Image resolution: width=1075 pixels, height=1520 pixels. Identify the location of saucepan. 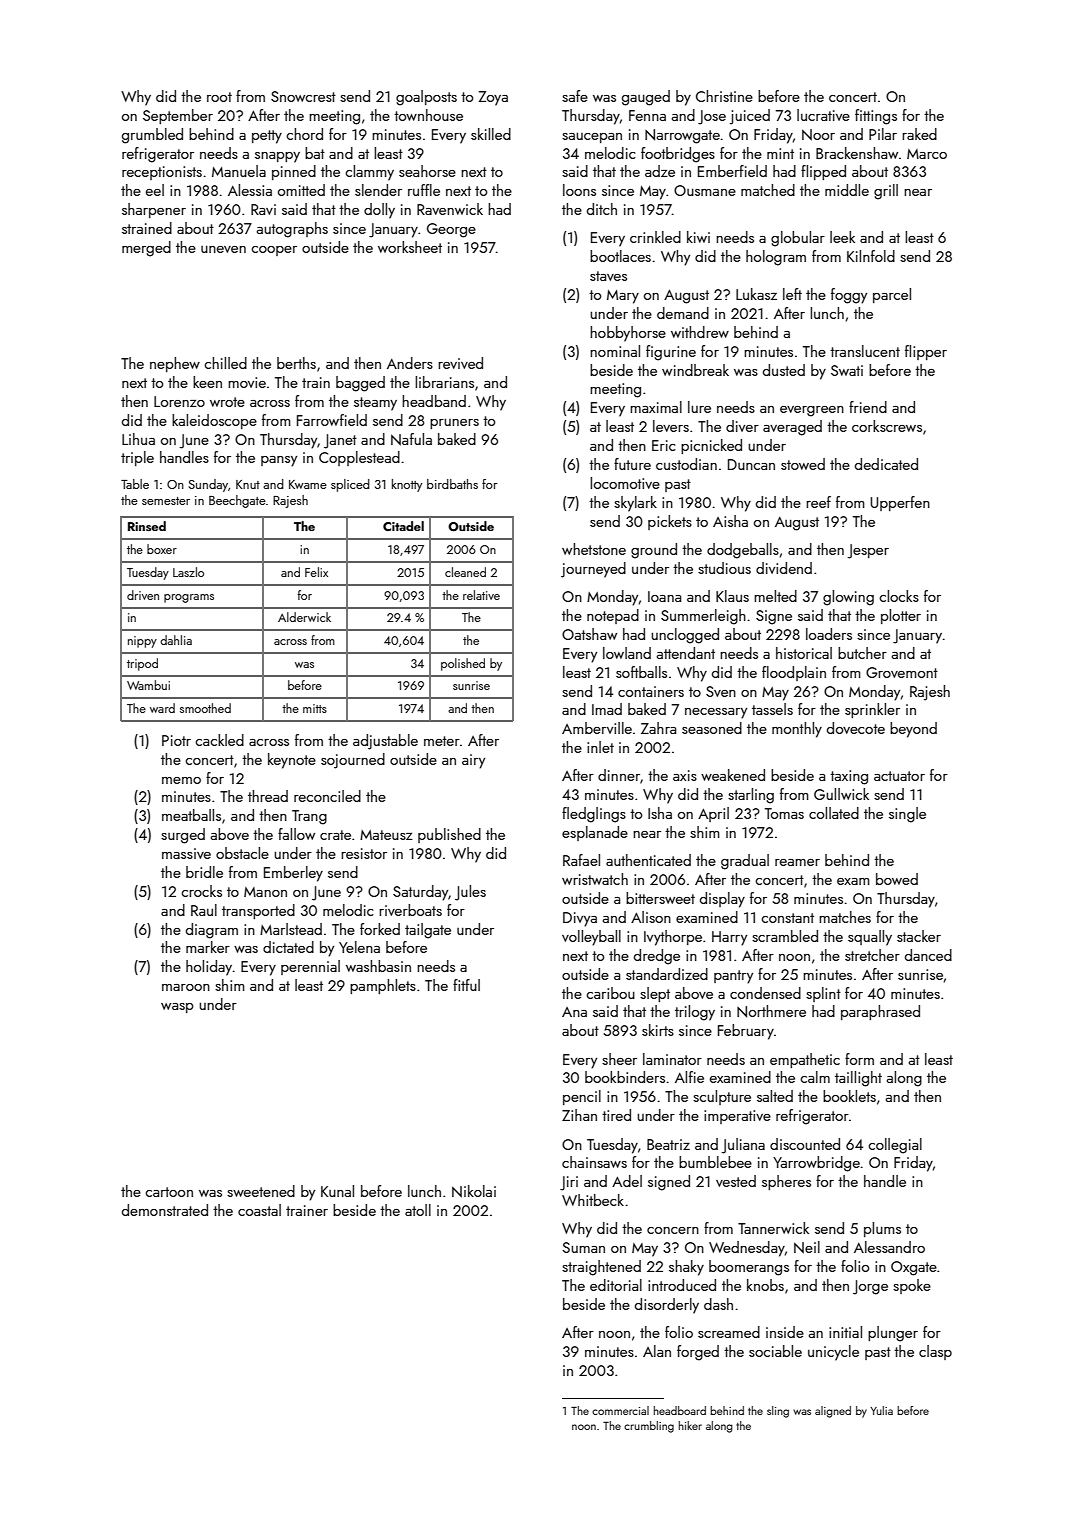
(592, 137).
